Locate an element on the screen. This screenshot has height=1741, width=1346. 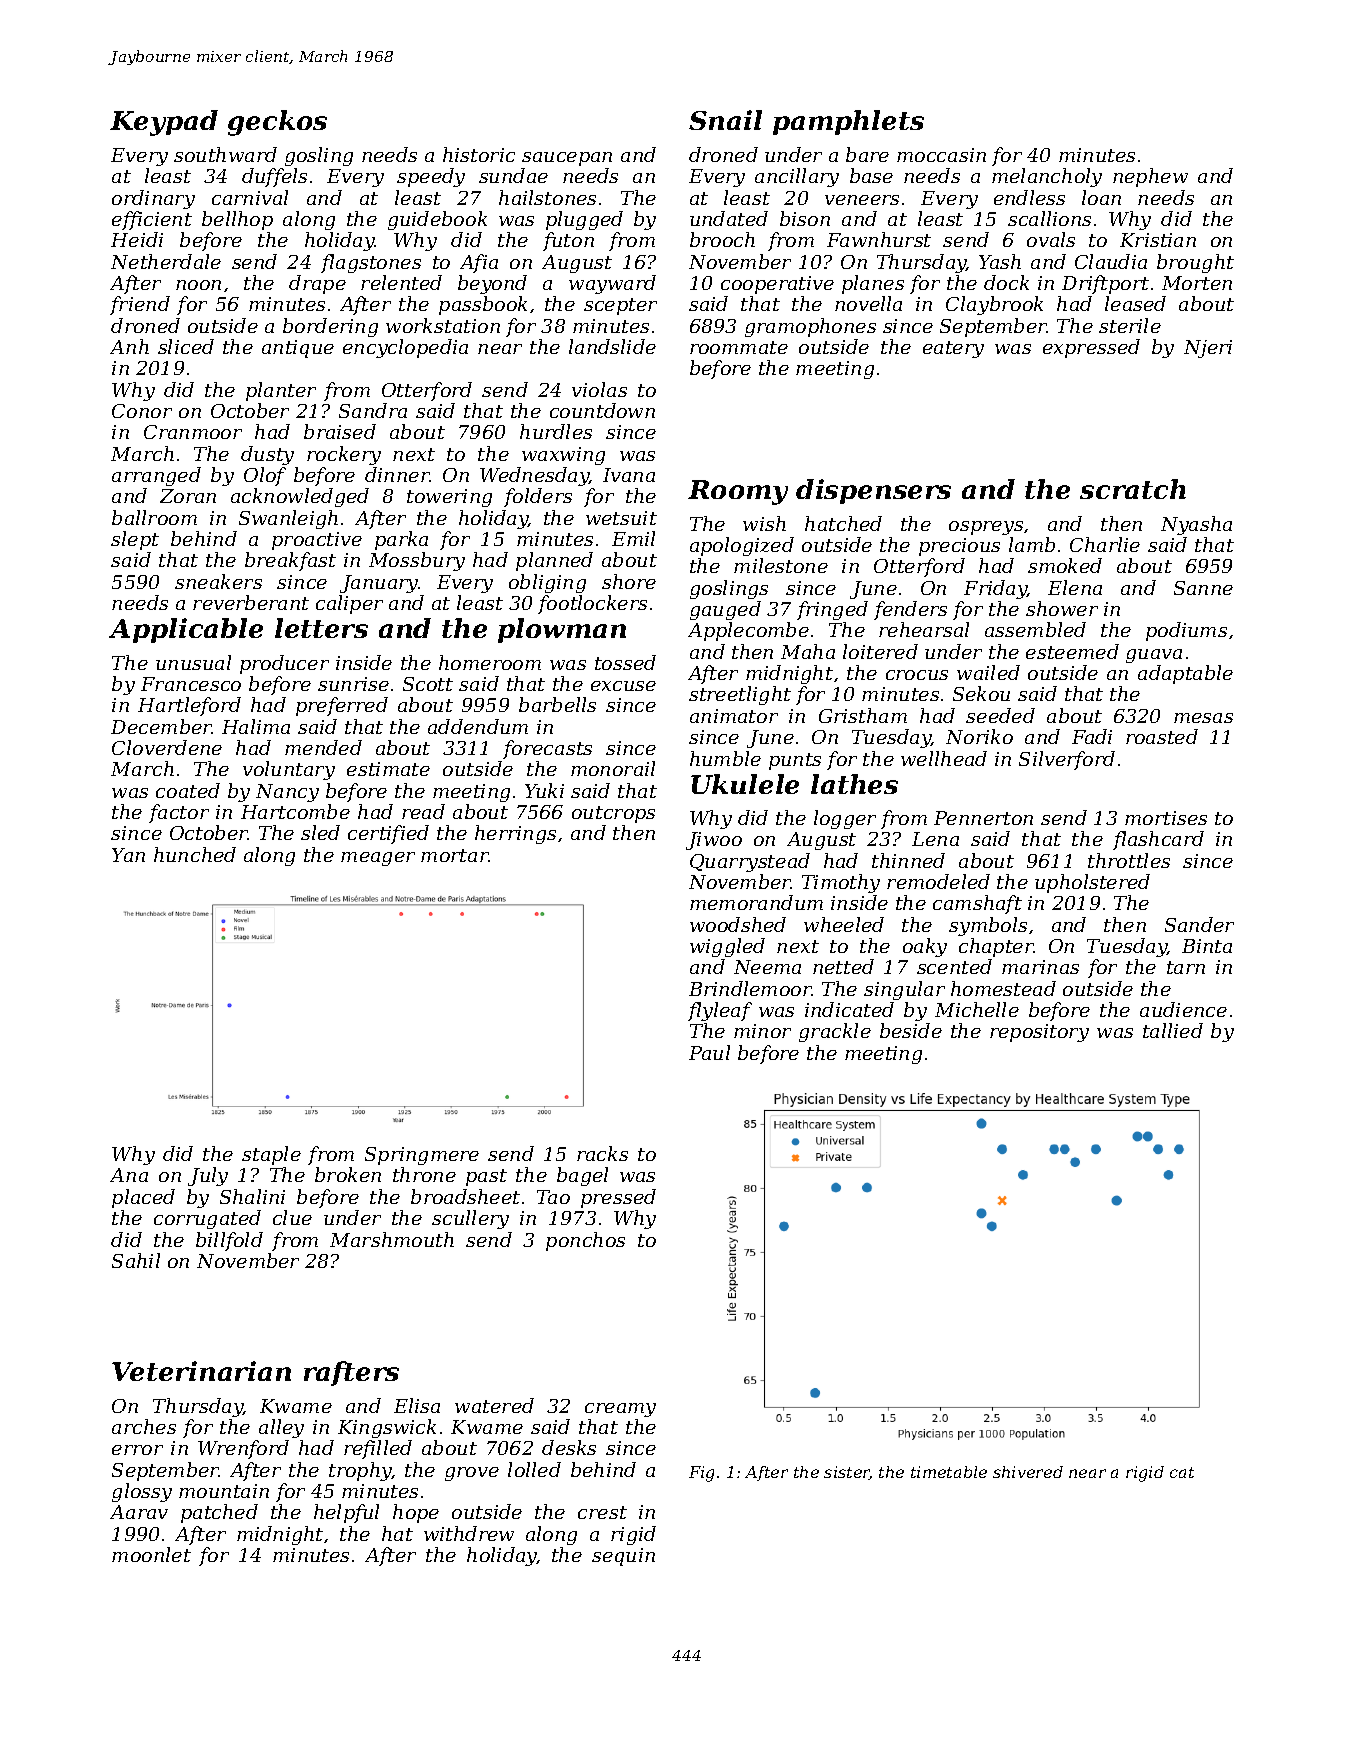
staple is located at coordinates (271, 1155).
